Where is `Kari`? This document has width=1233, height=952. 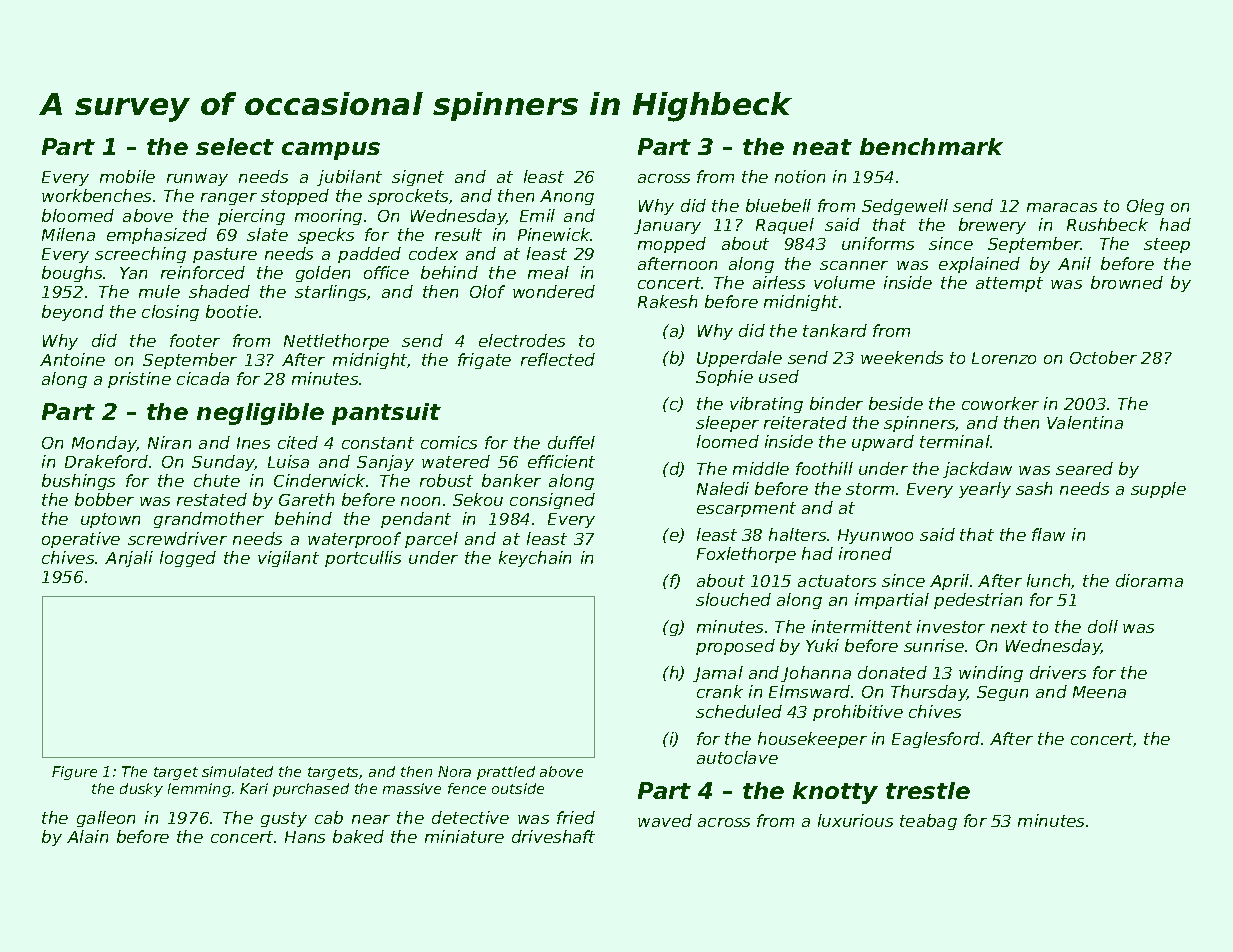 Kari is located at coordinates (254, 788).
